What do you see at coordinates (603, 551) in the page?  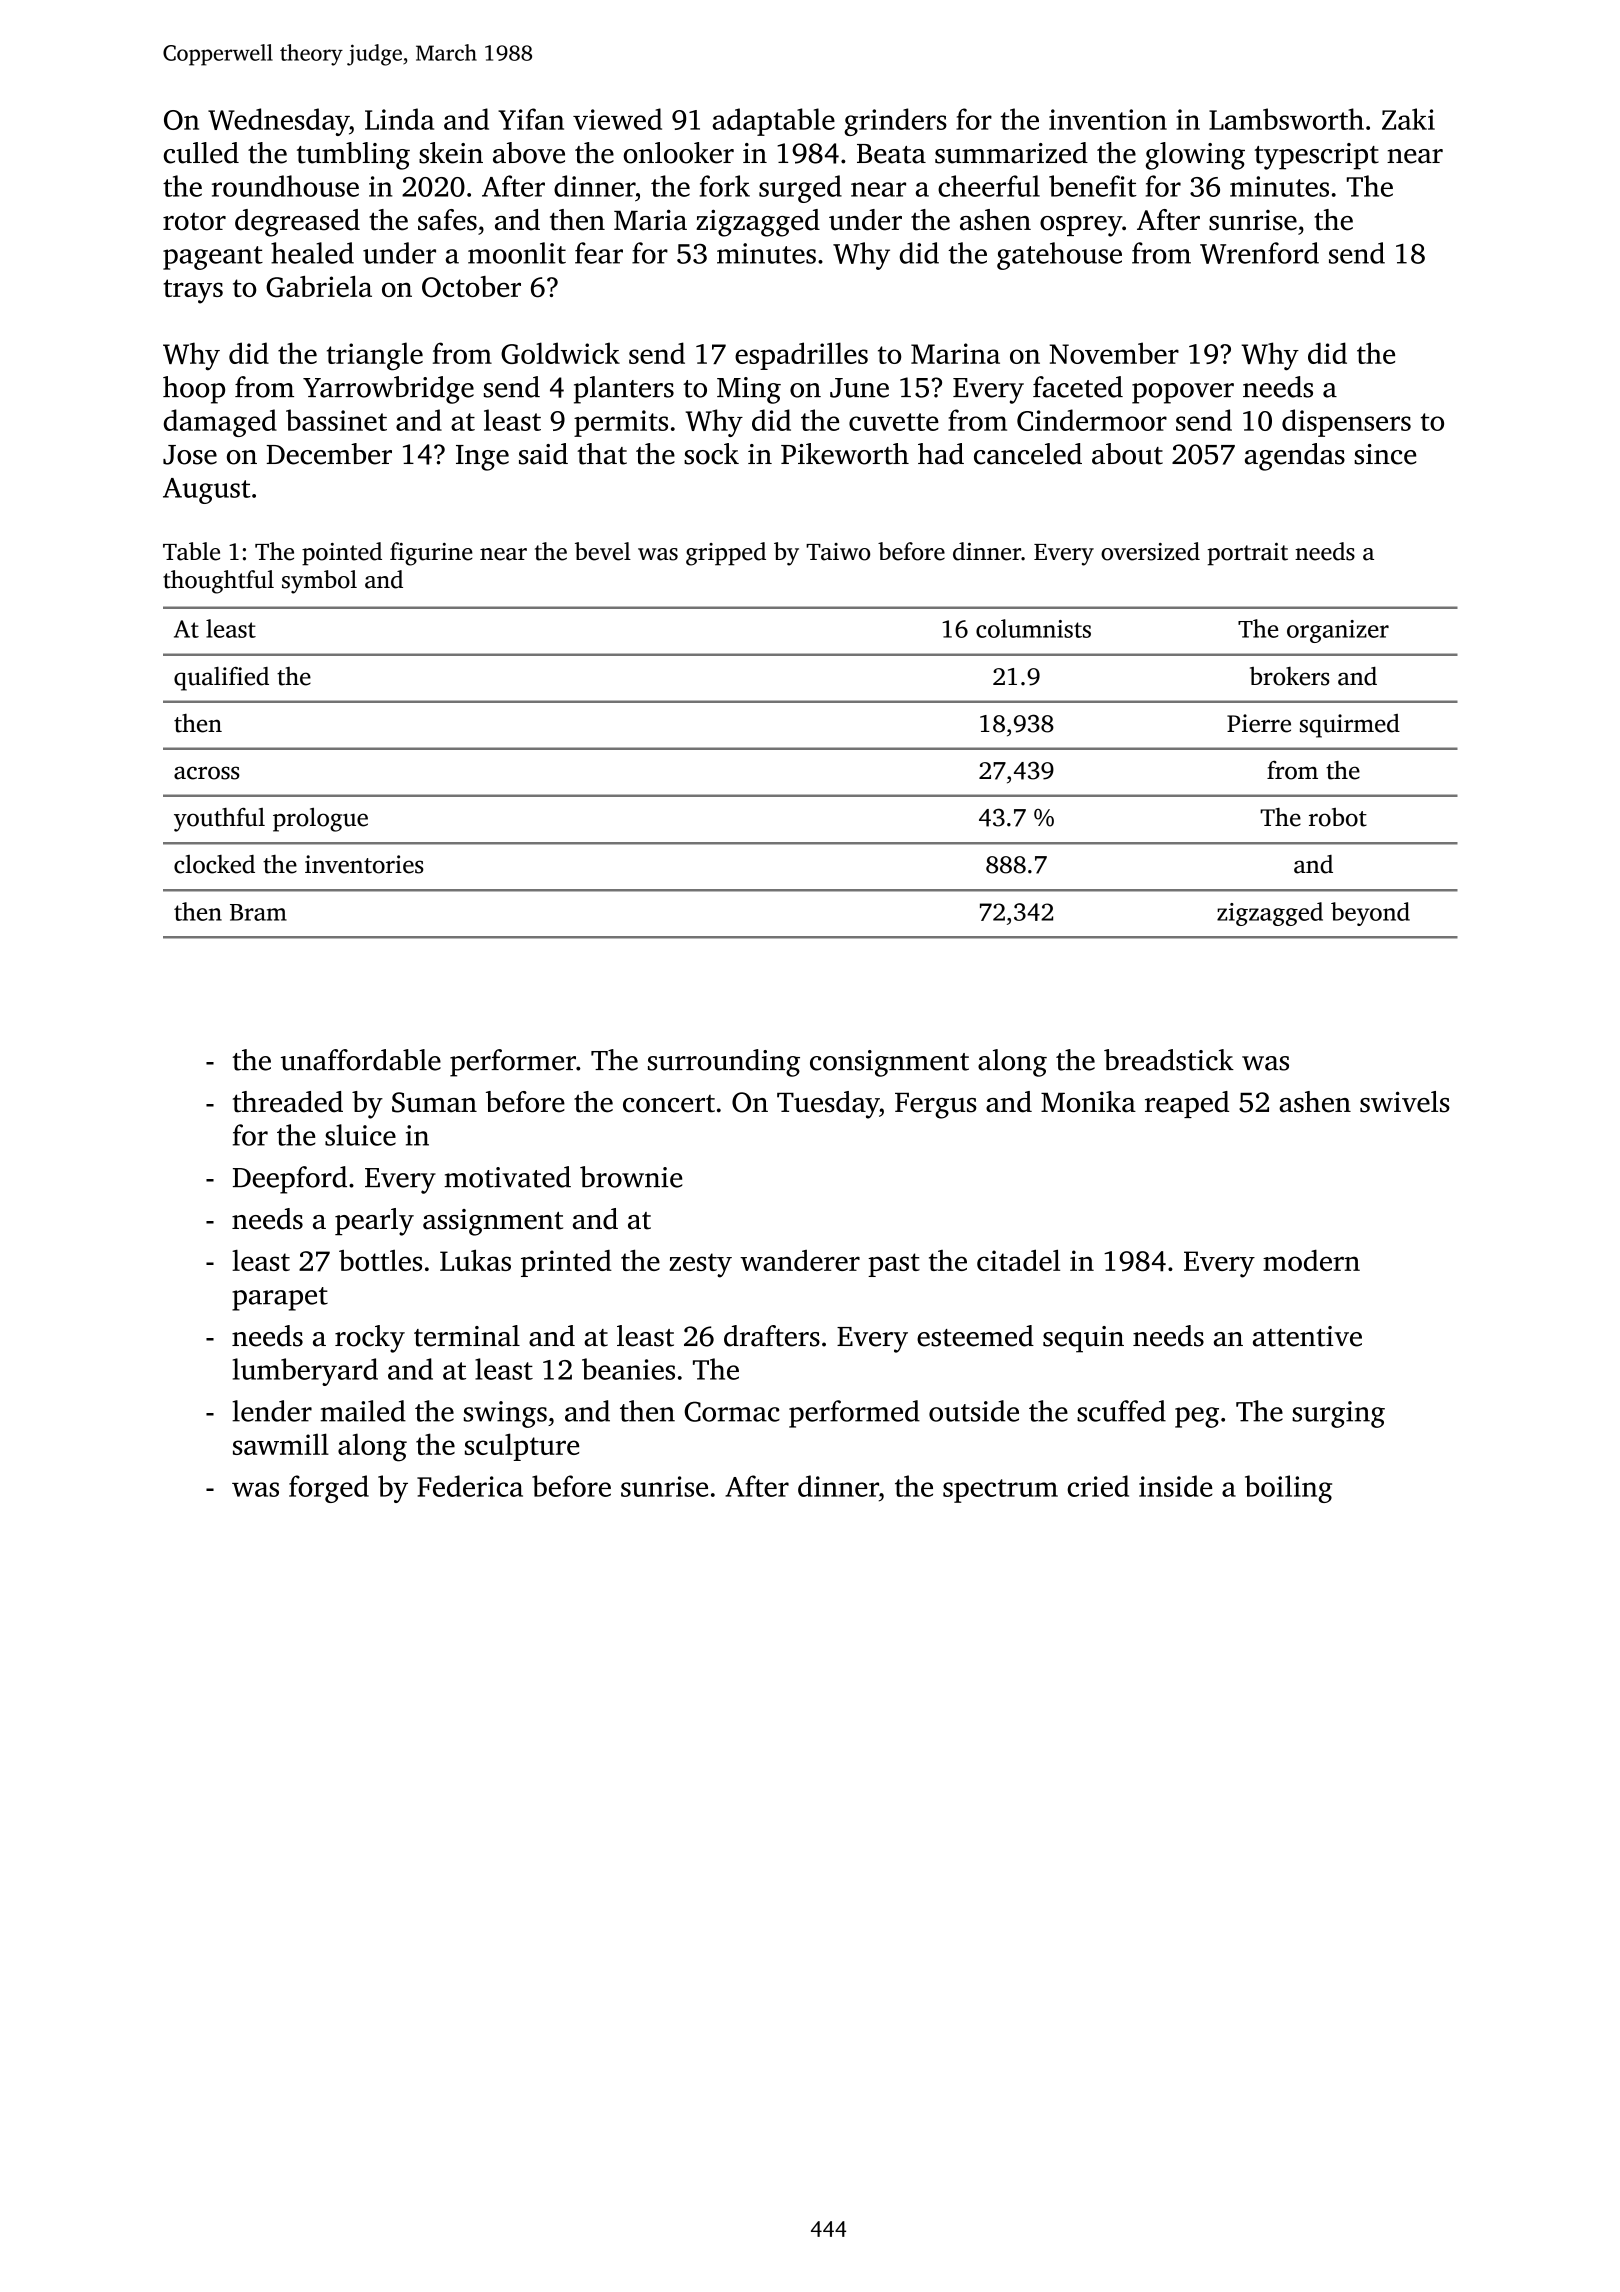 I see `bevel` at bounding box center [603, 551].
